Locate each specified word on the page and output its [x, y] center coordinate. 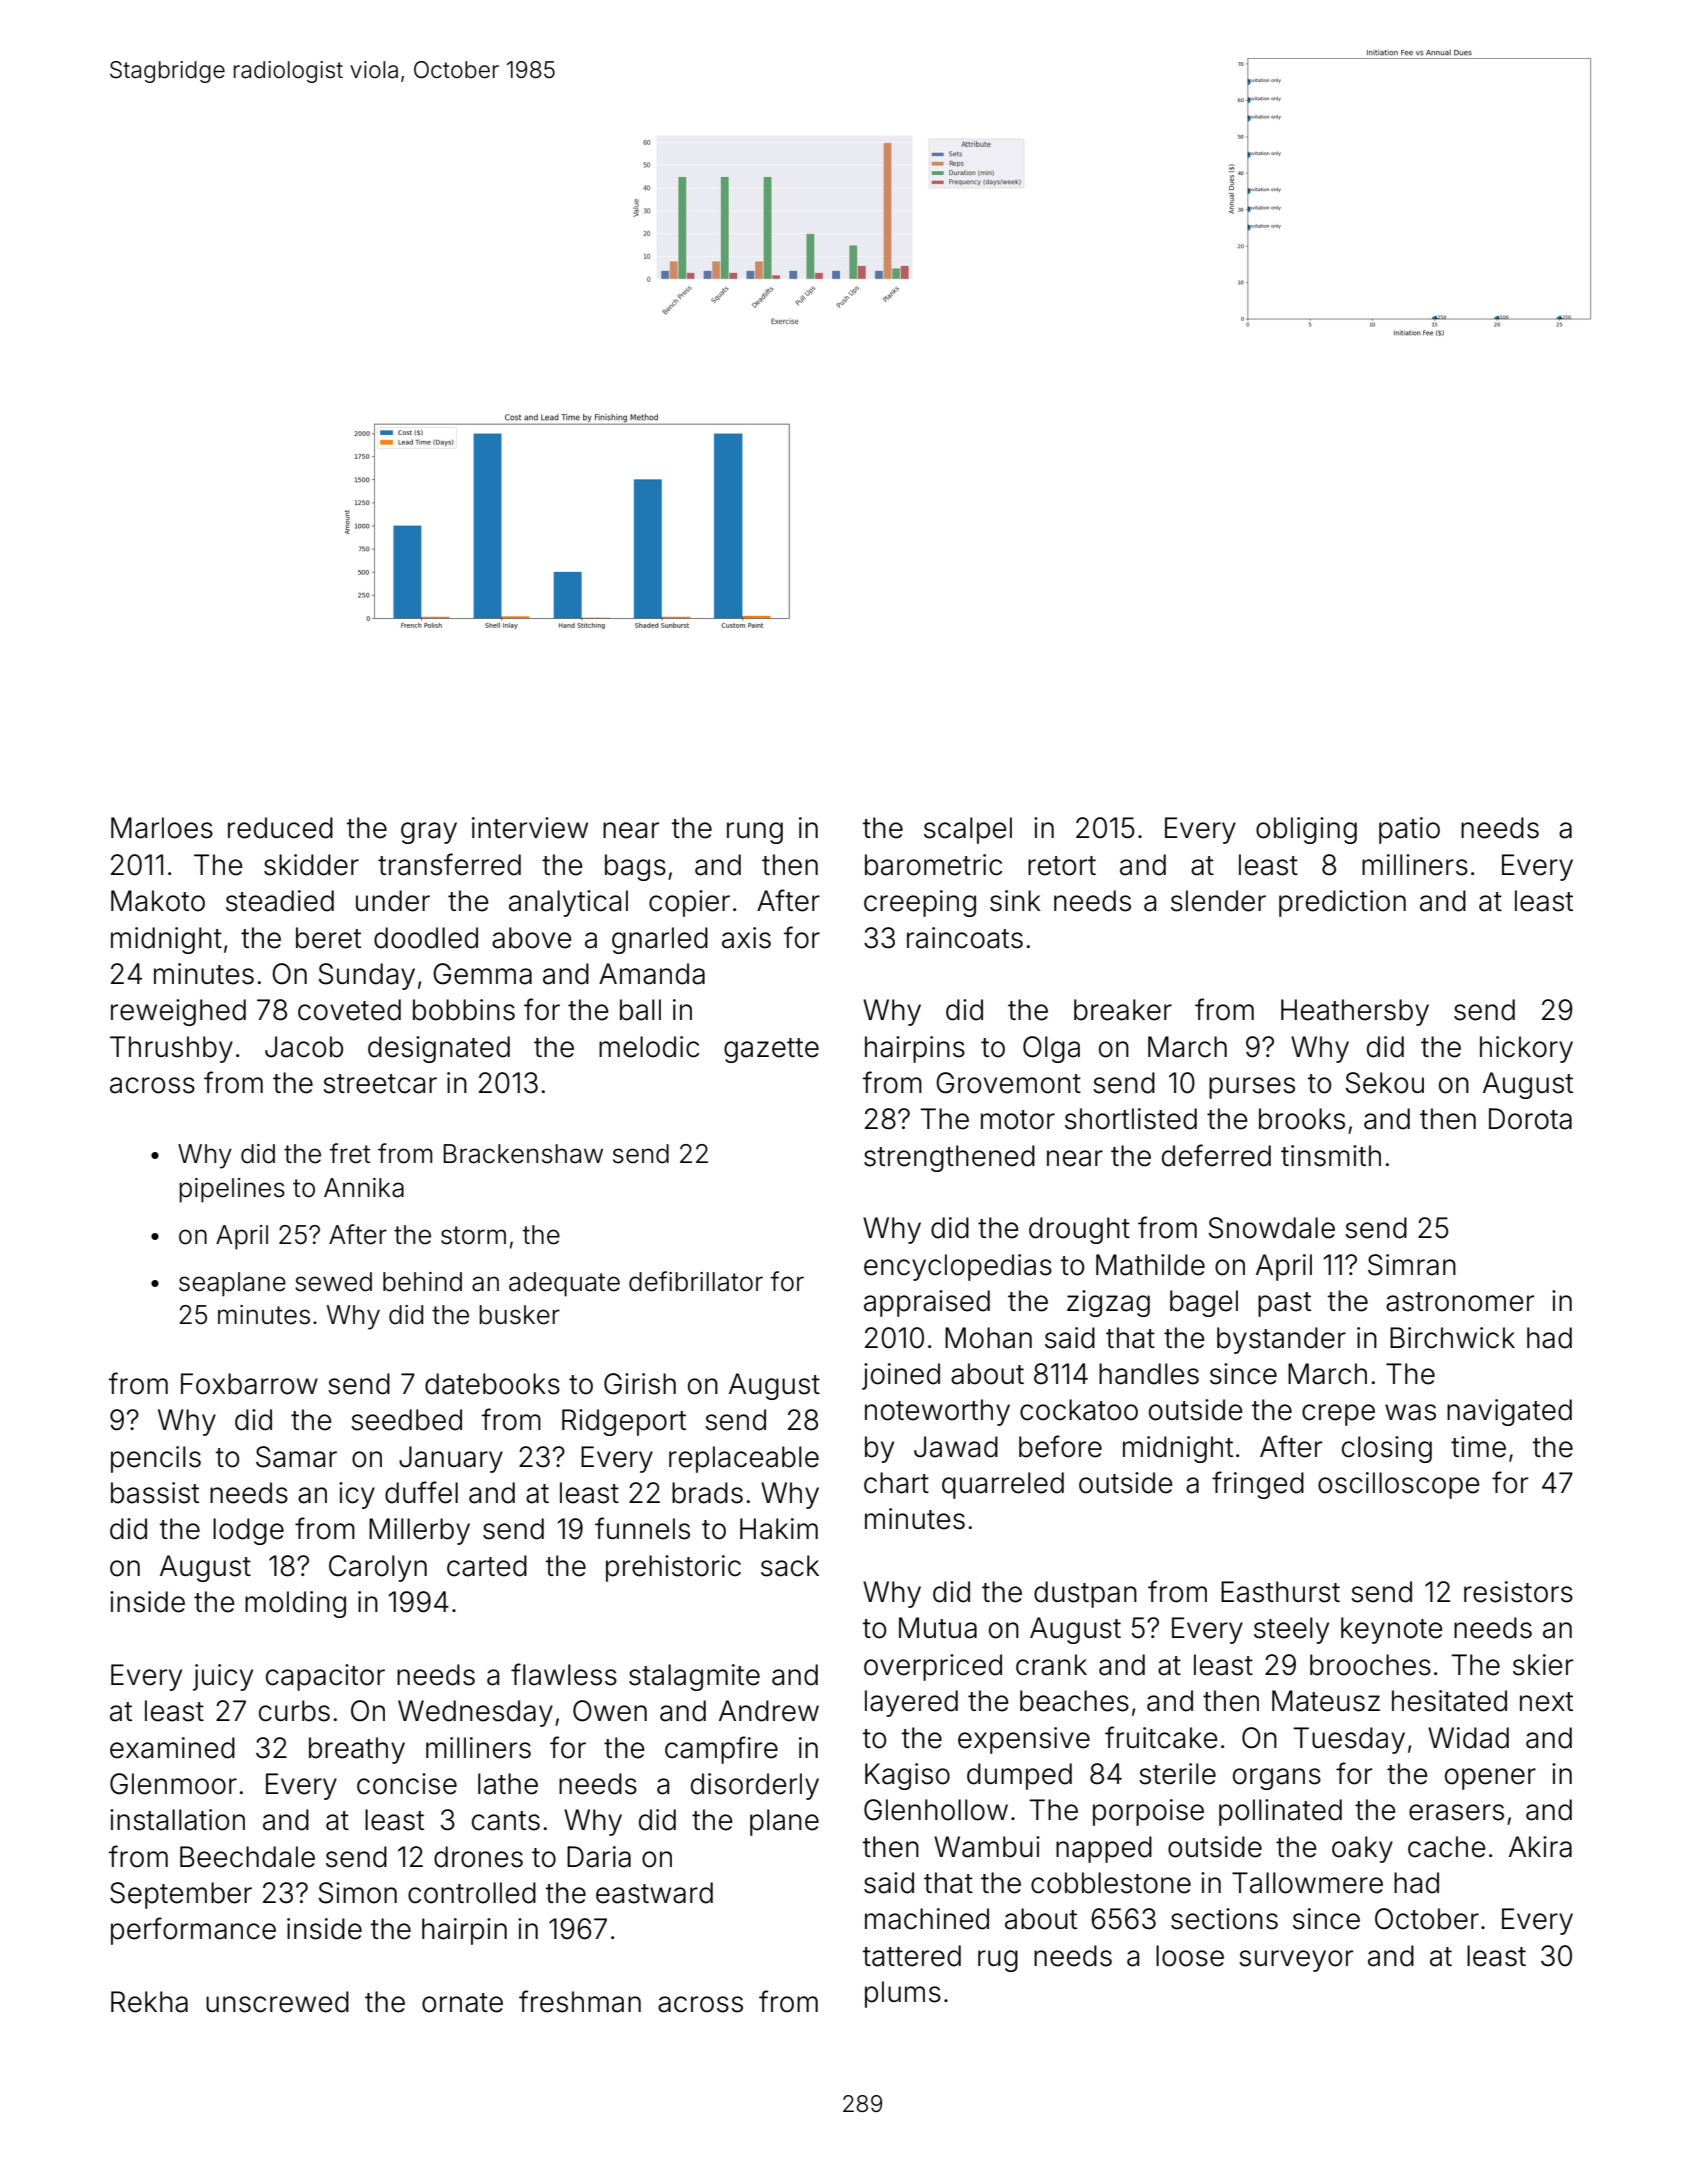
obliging [1306, 830]
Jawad [956, 1447]
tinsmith [1331, 1156]
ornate [462, 2003]
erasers [1456, 1812]
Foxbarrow [249, 1384]
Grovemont [1008, 1083]
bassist [155, 1493]
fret [350, 1153]
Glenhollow [936, 1810]
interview [530, 828]
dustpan [1085, 1594]
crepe [1338, 1415]
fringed [1258, 1485]
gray [429, 833]
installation [177, 1820]
